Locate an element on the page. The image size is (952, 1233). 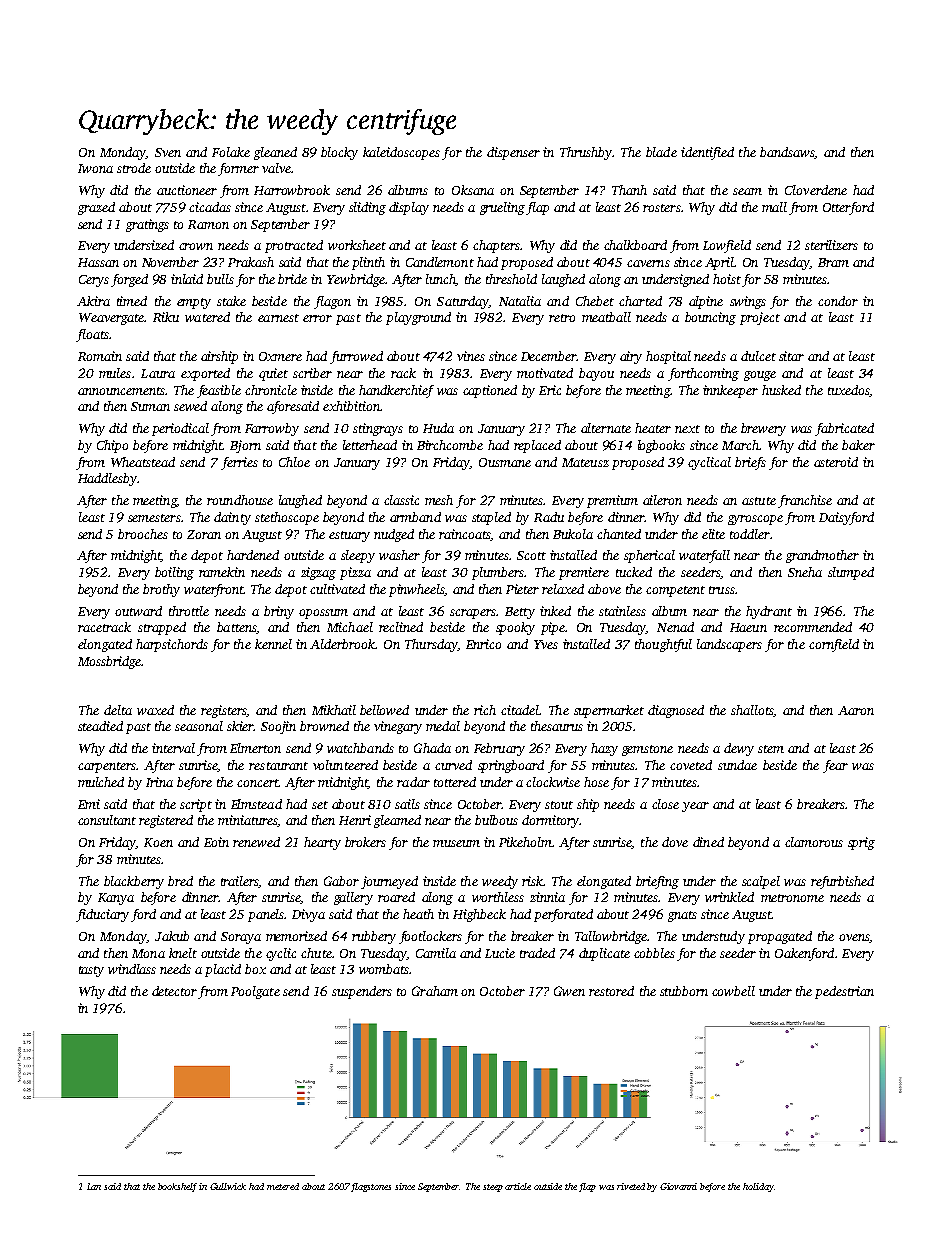
bred is located at coordinates (180, 881).
